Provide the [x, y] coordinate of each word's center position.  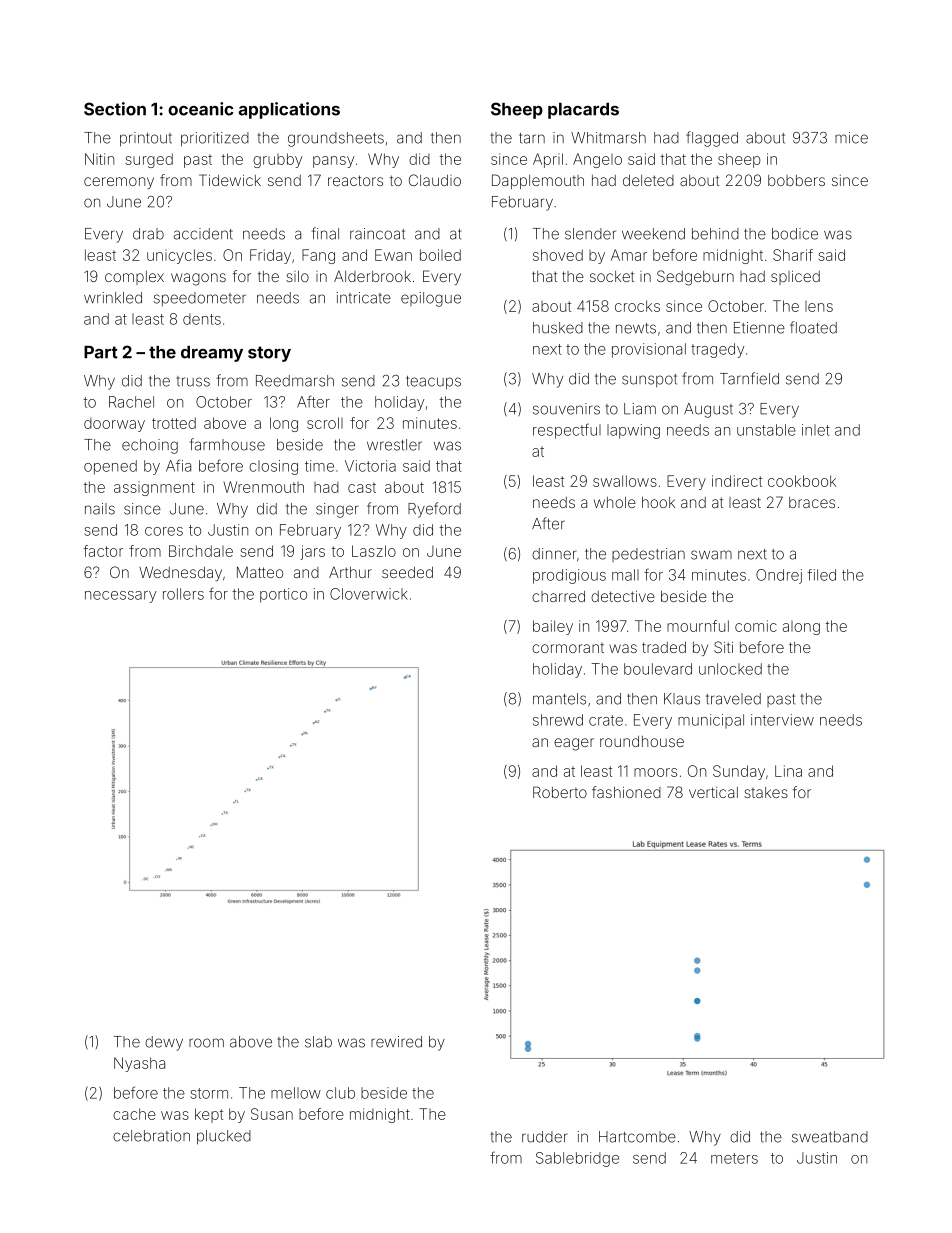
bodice [795, 234]
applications [289, 110]
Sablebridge [577, 1159]
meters [734, 1158]
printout [146, 139]
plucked [224, 1137]
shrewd [558, 720]
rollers [183, 594]
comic [756, 626]
